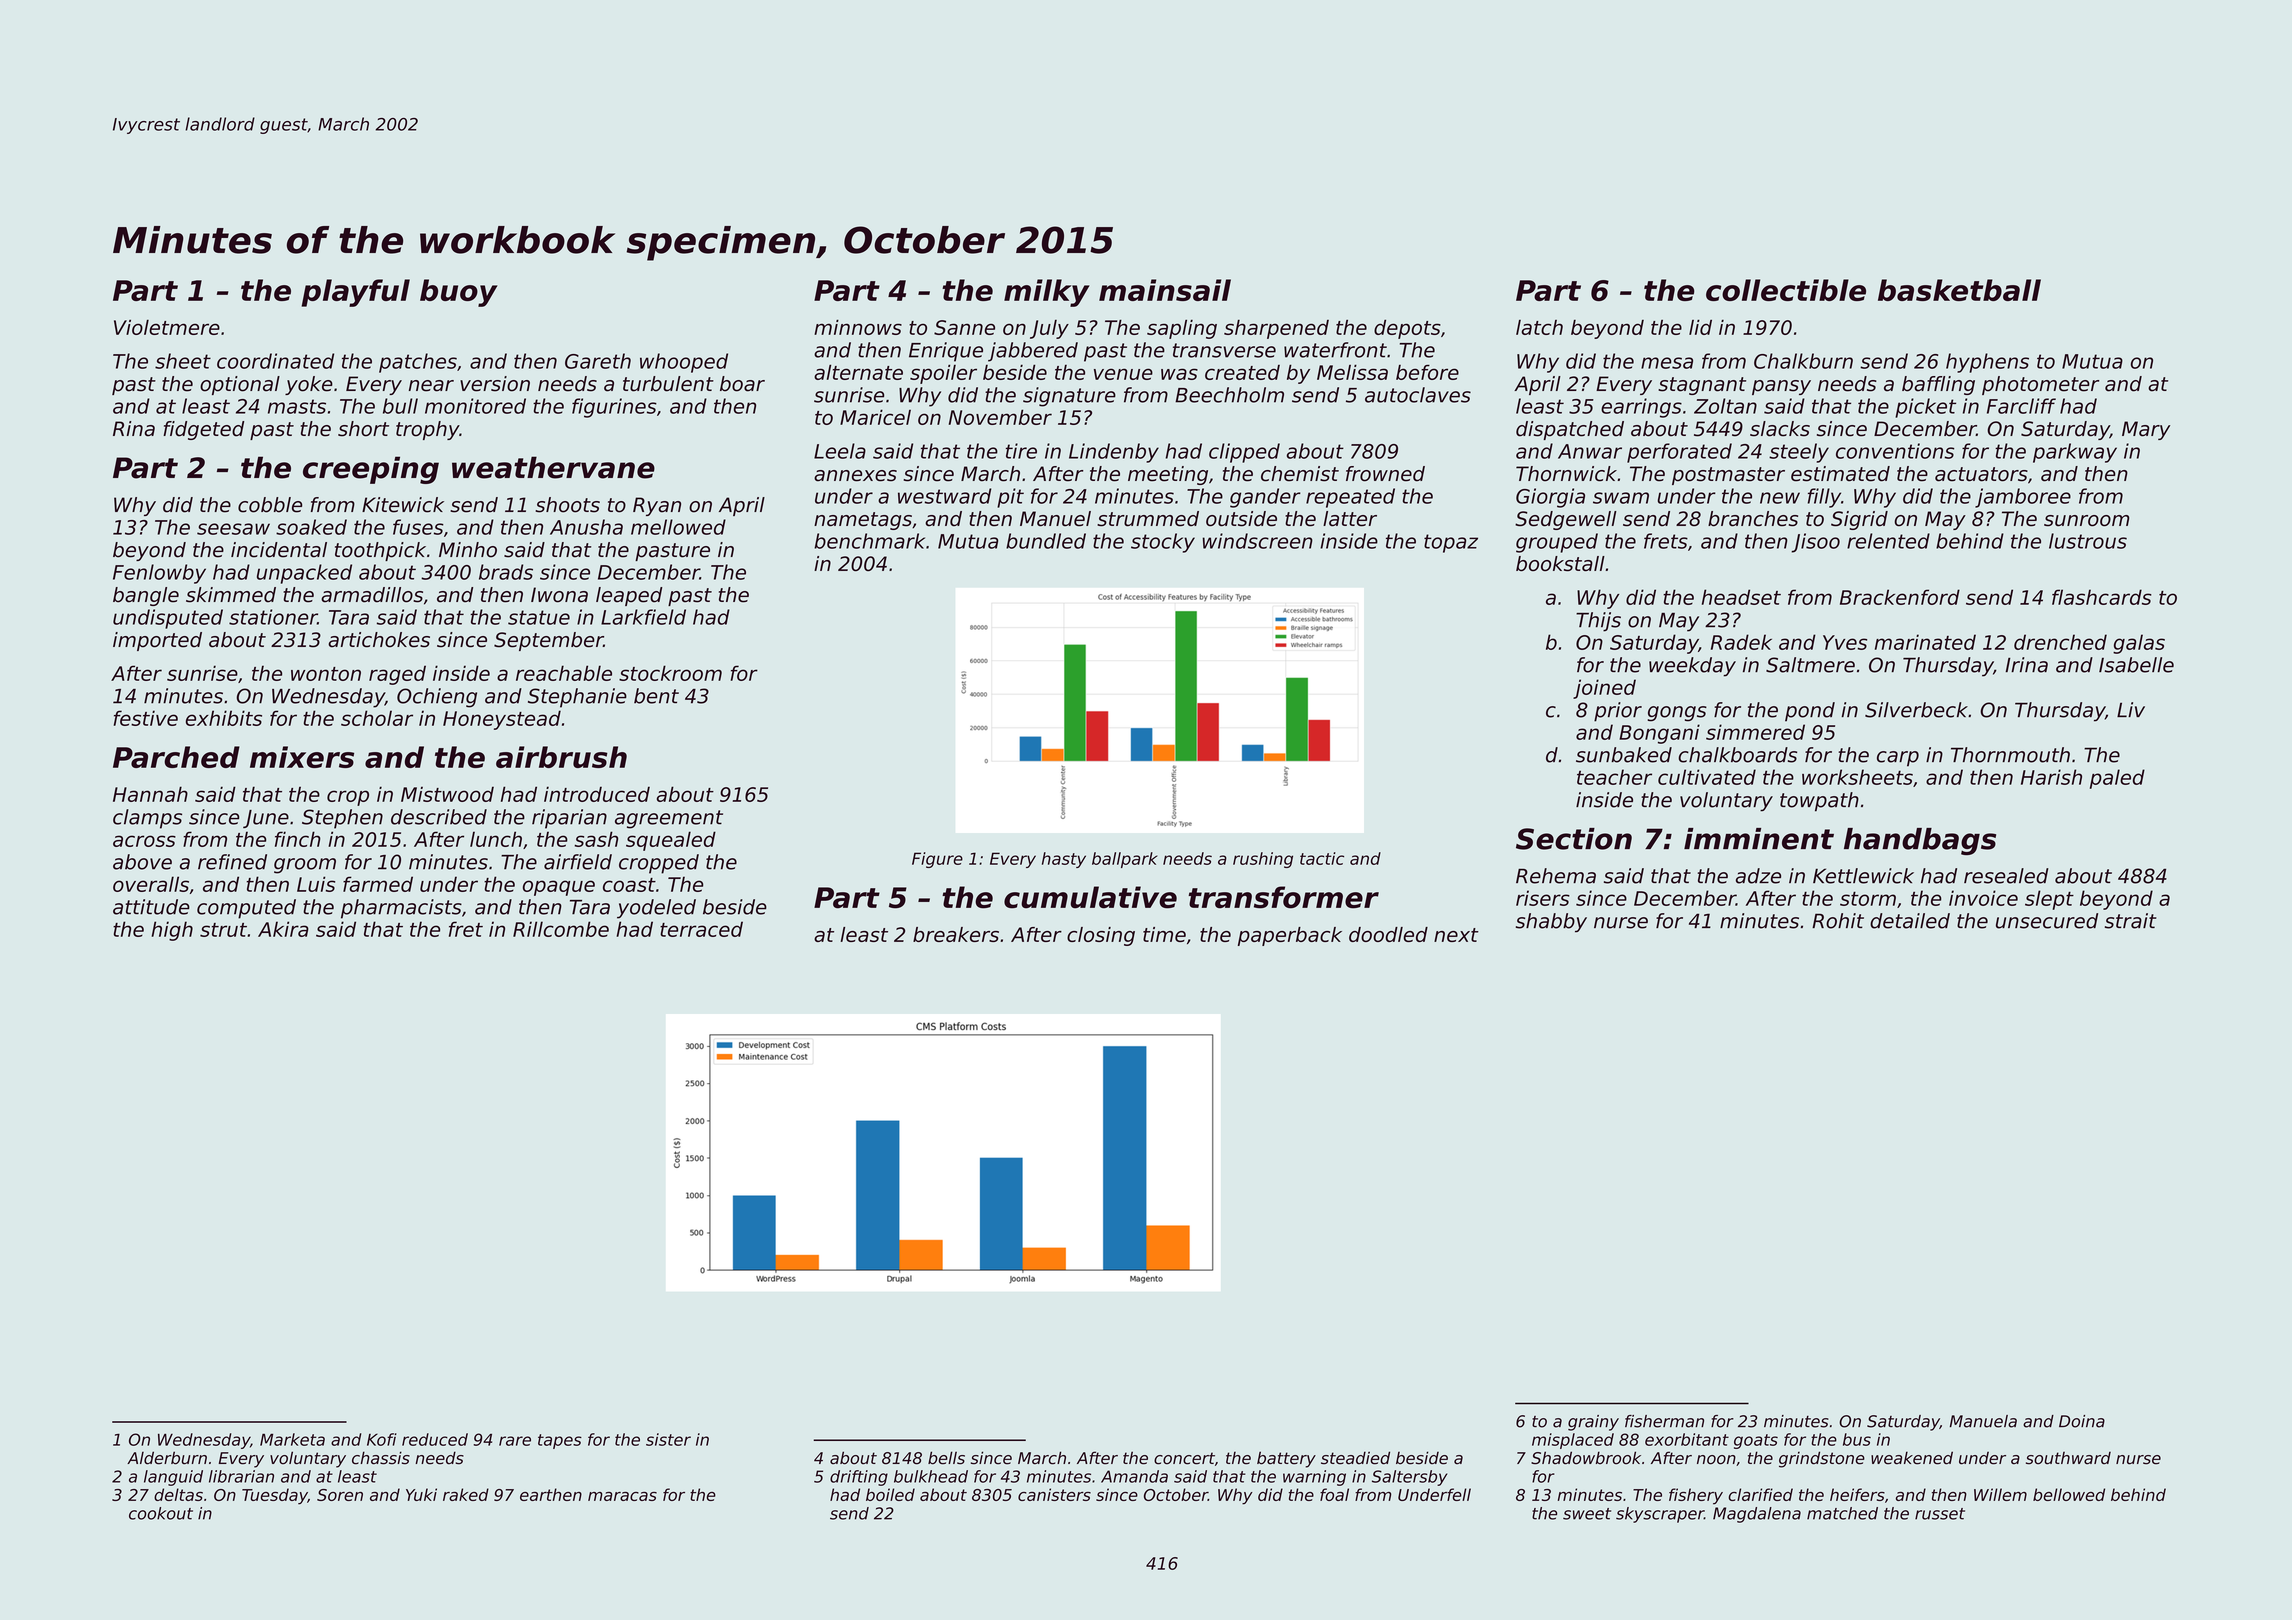  What do you see at coordinates (495, 384) in the document?
I see `version` at bounding box center [495, 384].
